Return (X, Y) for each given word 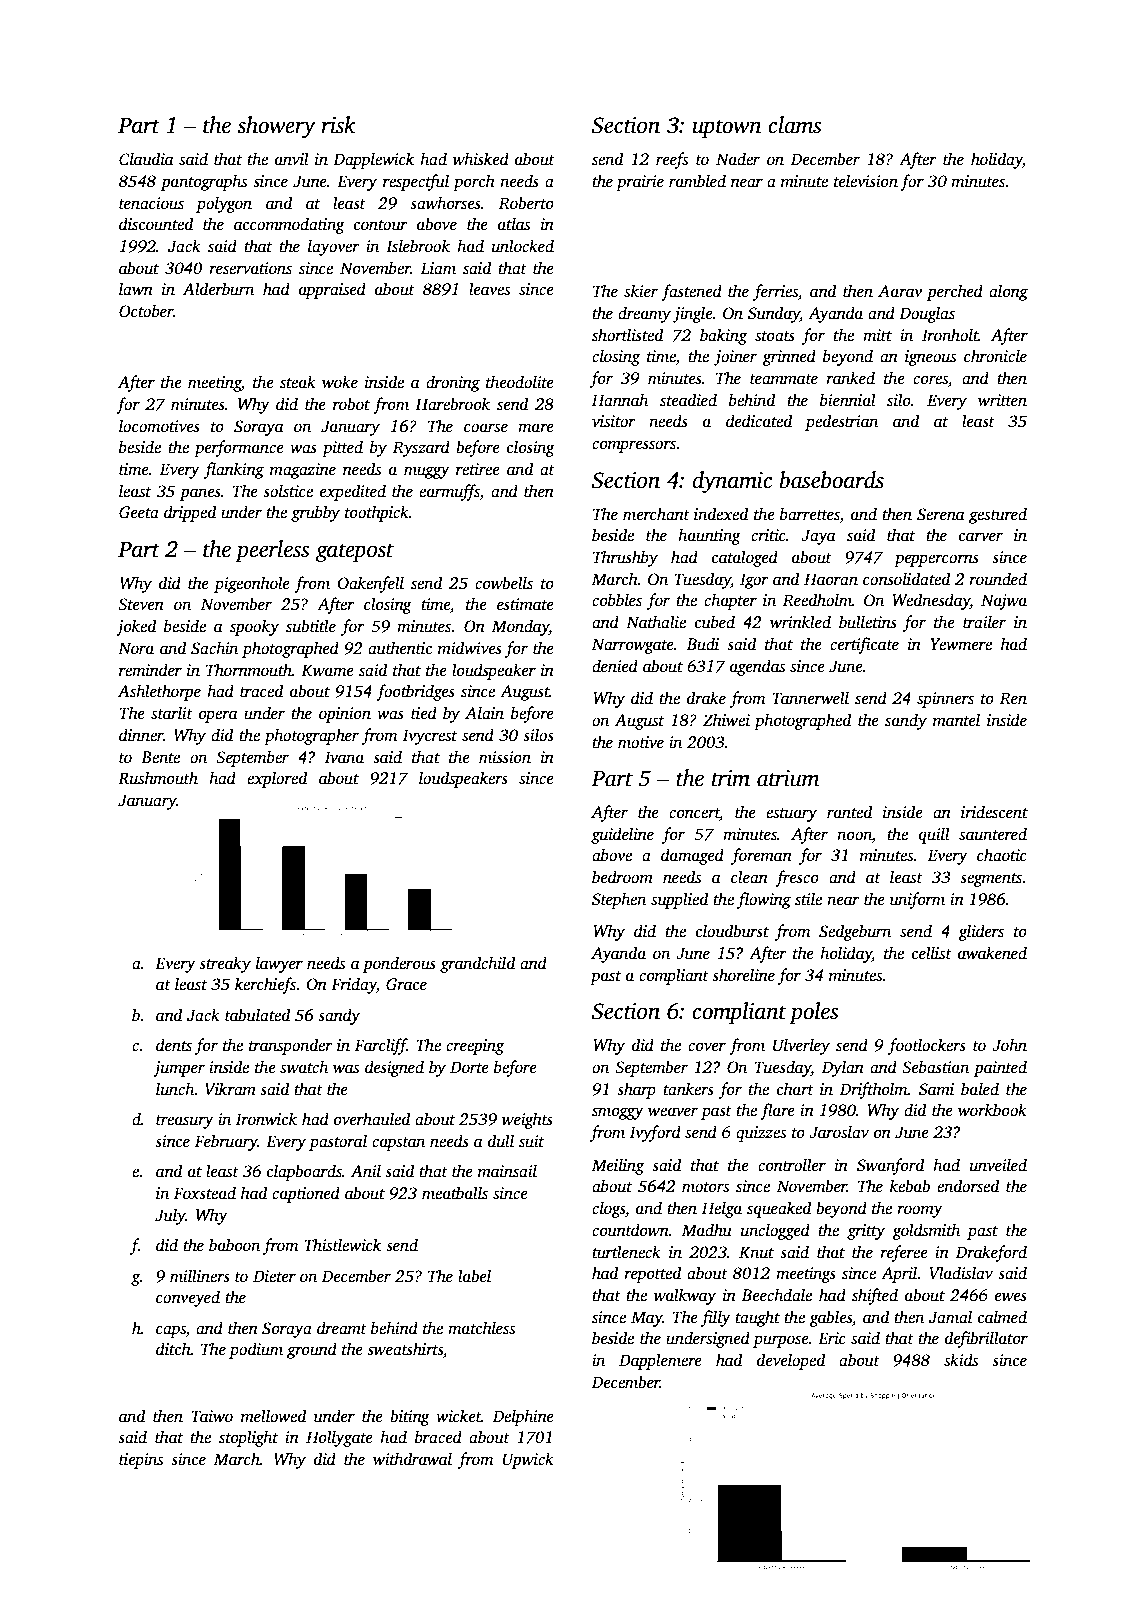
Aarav (900, 291)
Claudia (146, 159)
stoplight (248, 1438)
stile (808, 899)
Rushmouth (158, 778)
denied (615, 666)
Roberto (526, 203)
